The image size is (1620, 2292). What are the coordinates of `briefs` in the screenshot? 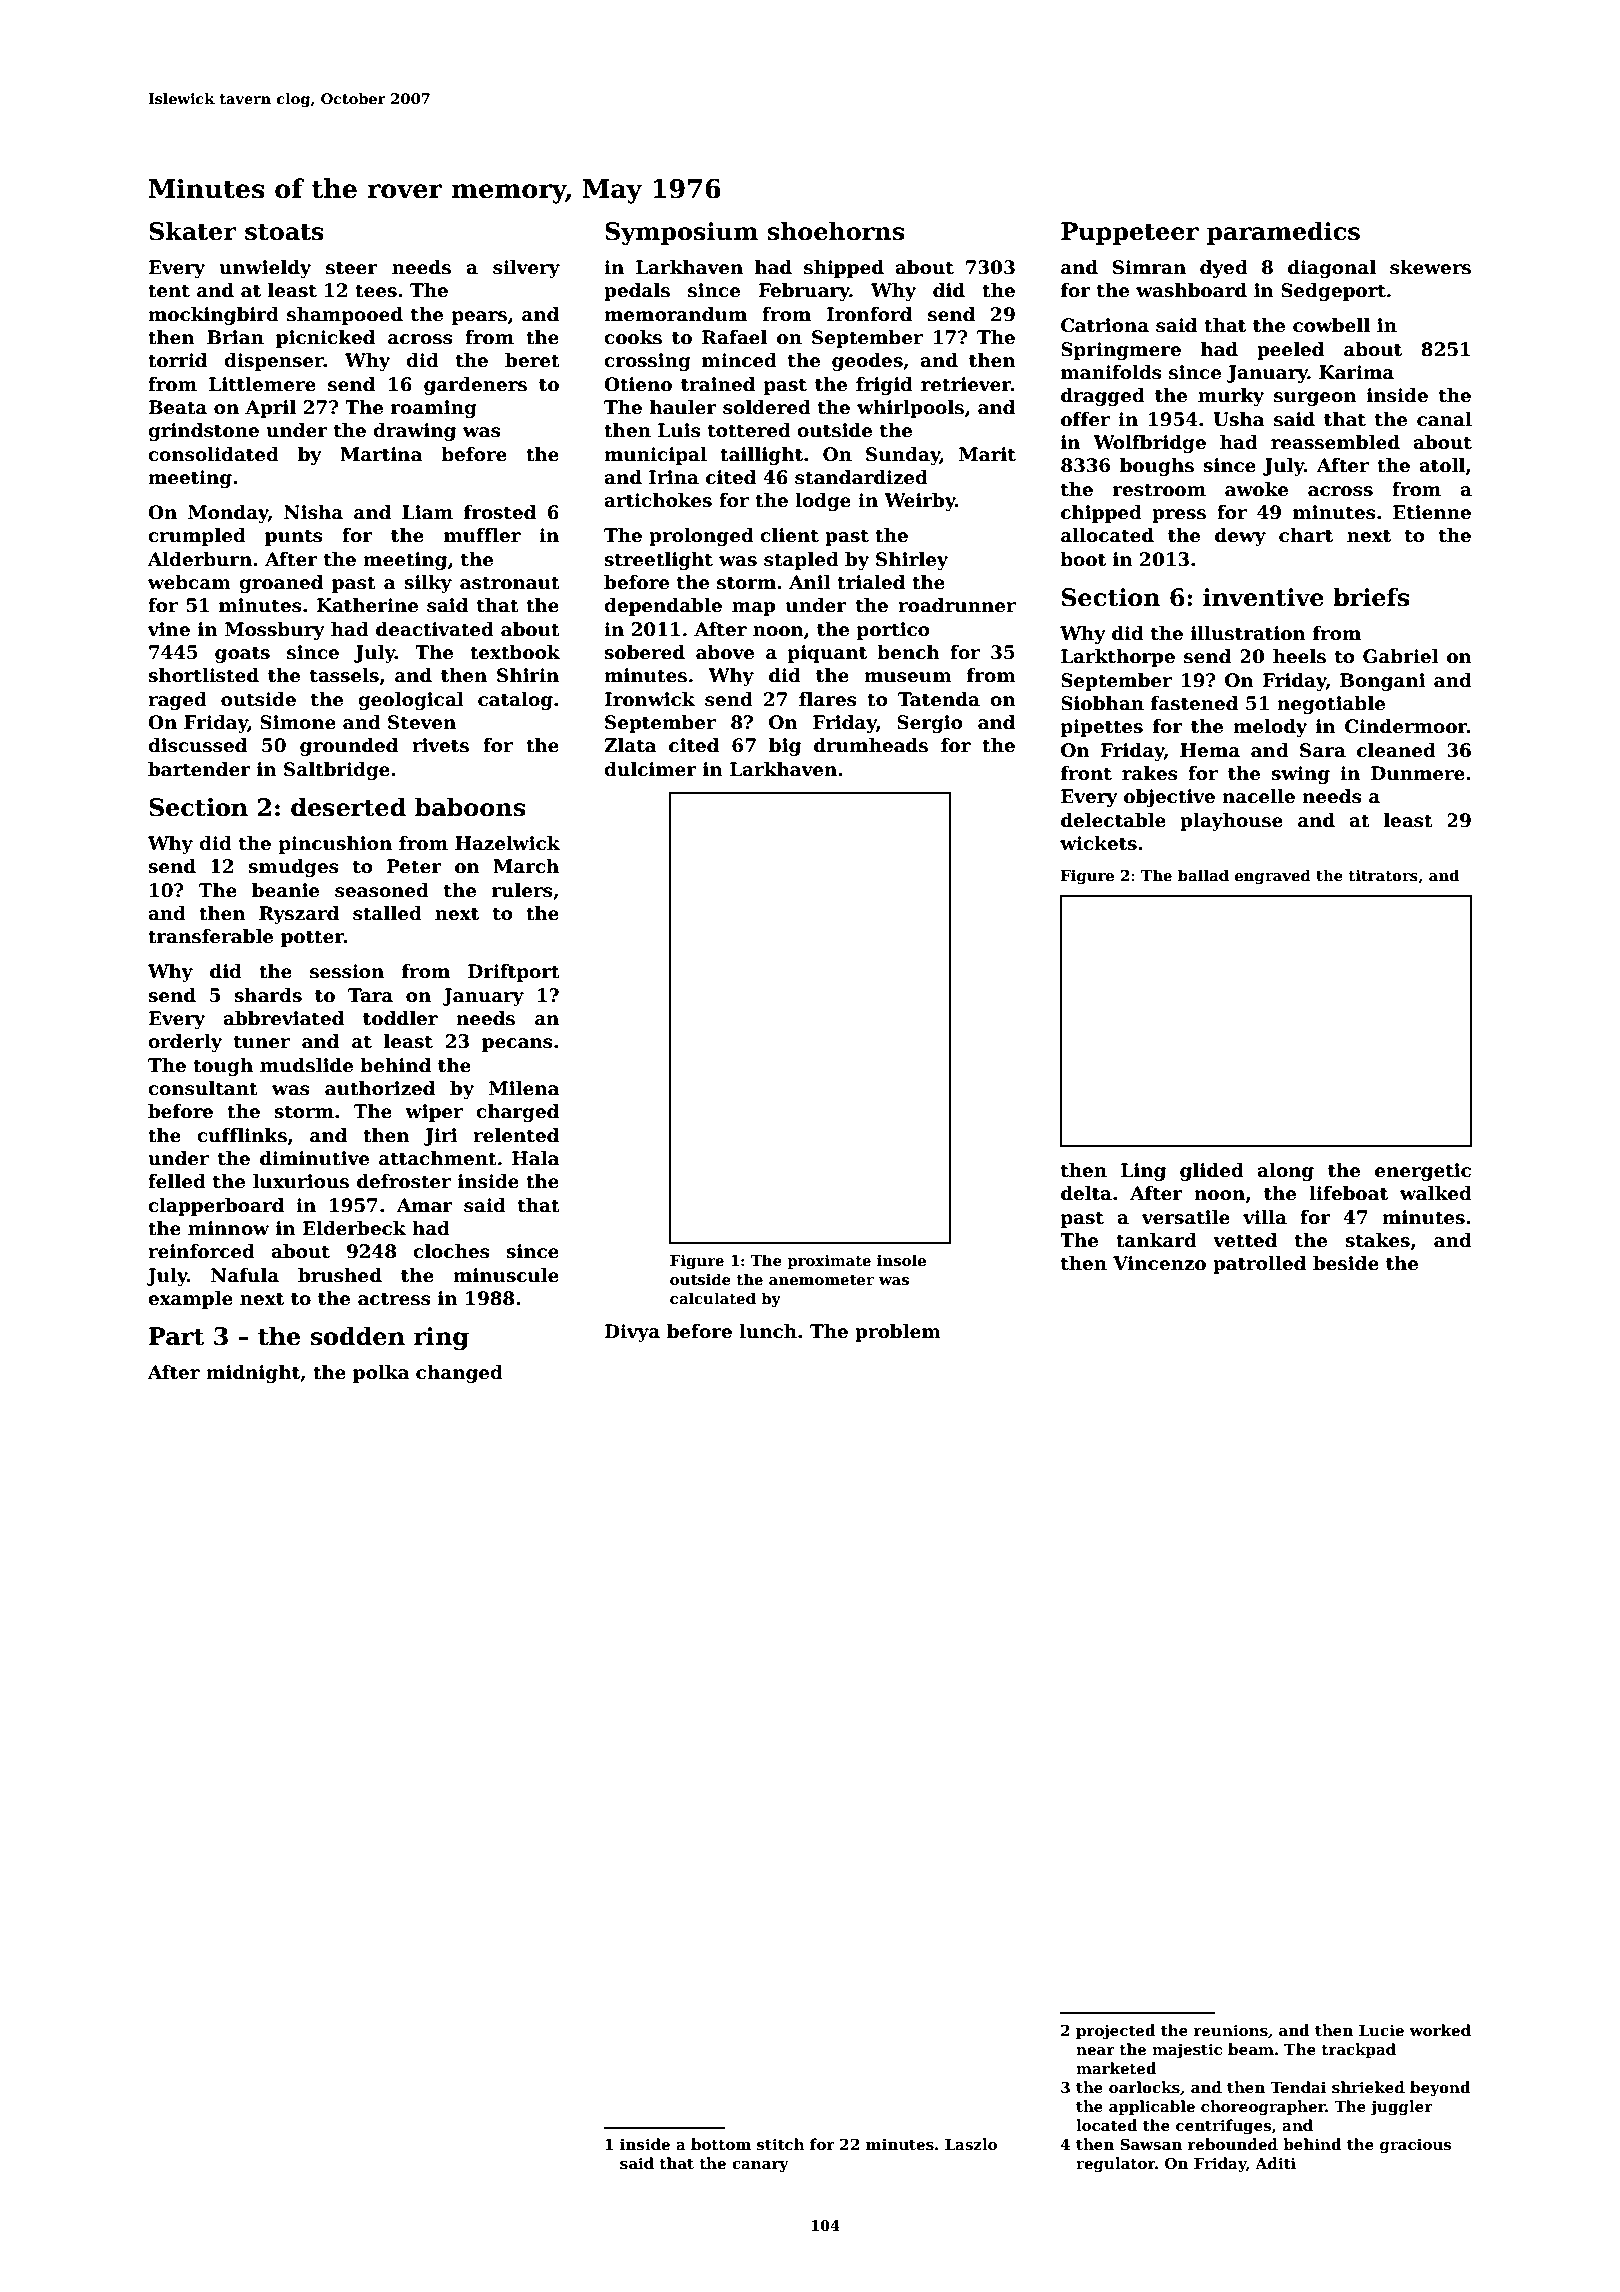 It's located at (1371, 597).
